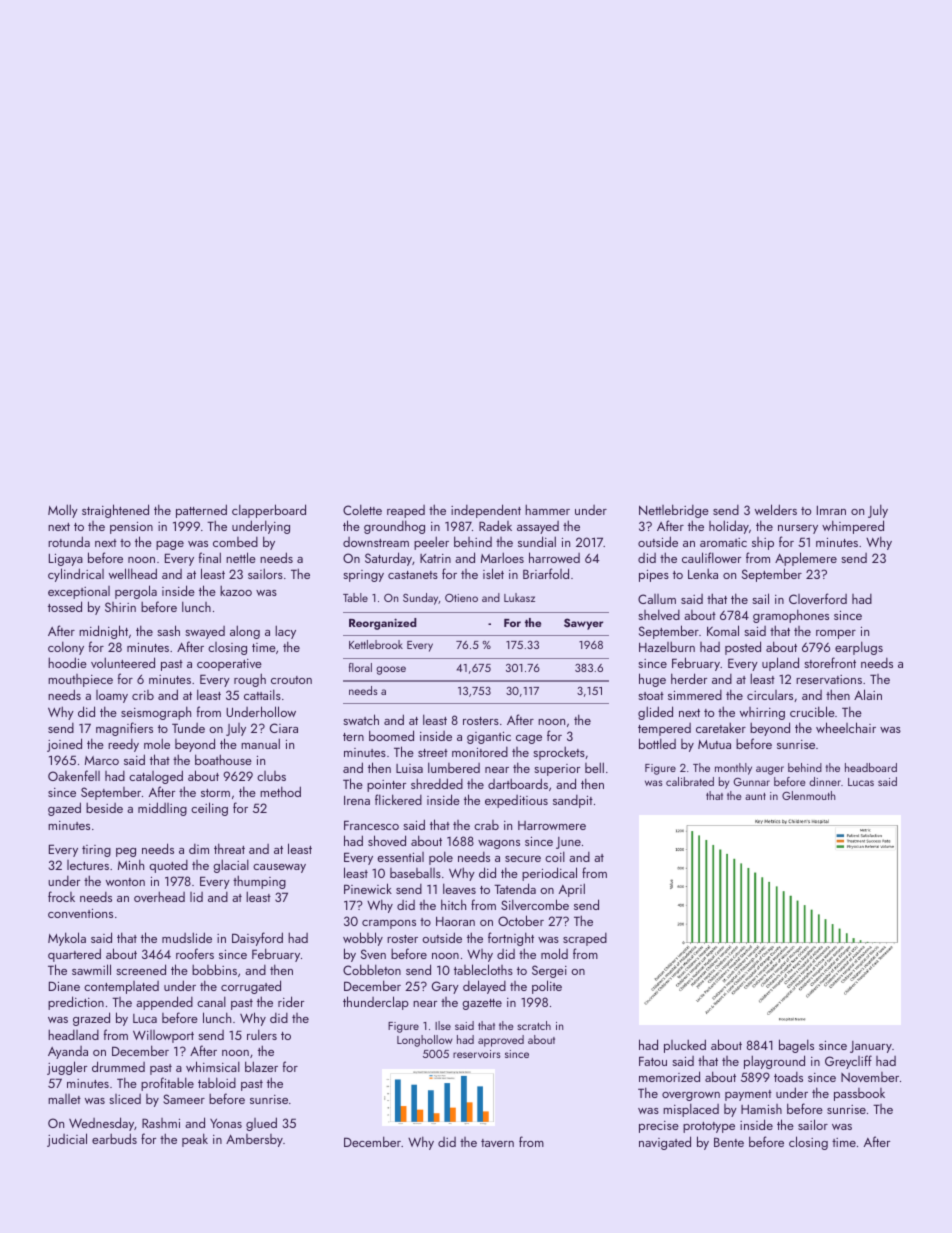  Describe the element at coordinates (665, 1143) in the page. I see `navigated` at that location.
